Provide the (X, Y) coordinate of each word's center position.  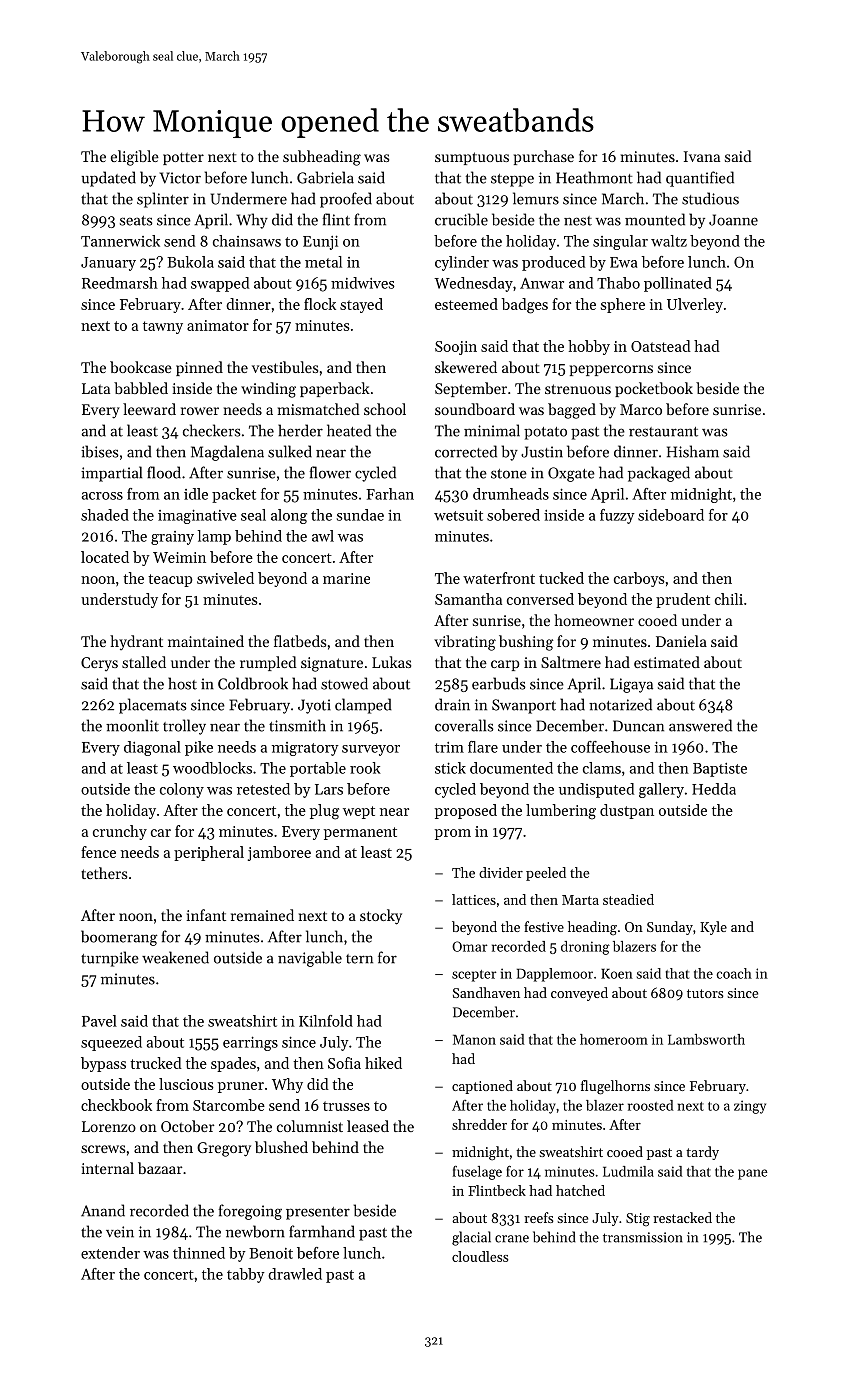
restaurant (663, 432)
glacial (471, 1238)
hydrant (136, 642)
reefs (539, 1217)
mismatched (319, 409)
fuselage (477, 1173)
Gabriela (325, 177)
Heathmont (594, 177)
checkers (212, 430)
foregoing (250, 1212)
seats (136, 221)
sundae (360, 515)
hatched (580, 1190)
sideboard (671, 515)
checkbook (116, 1105)
